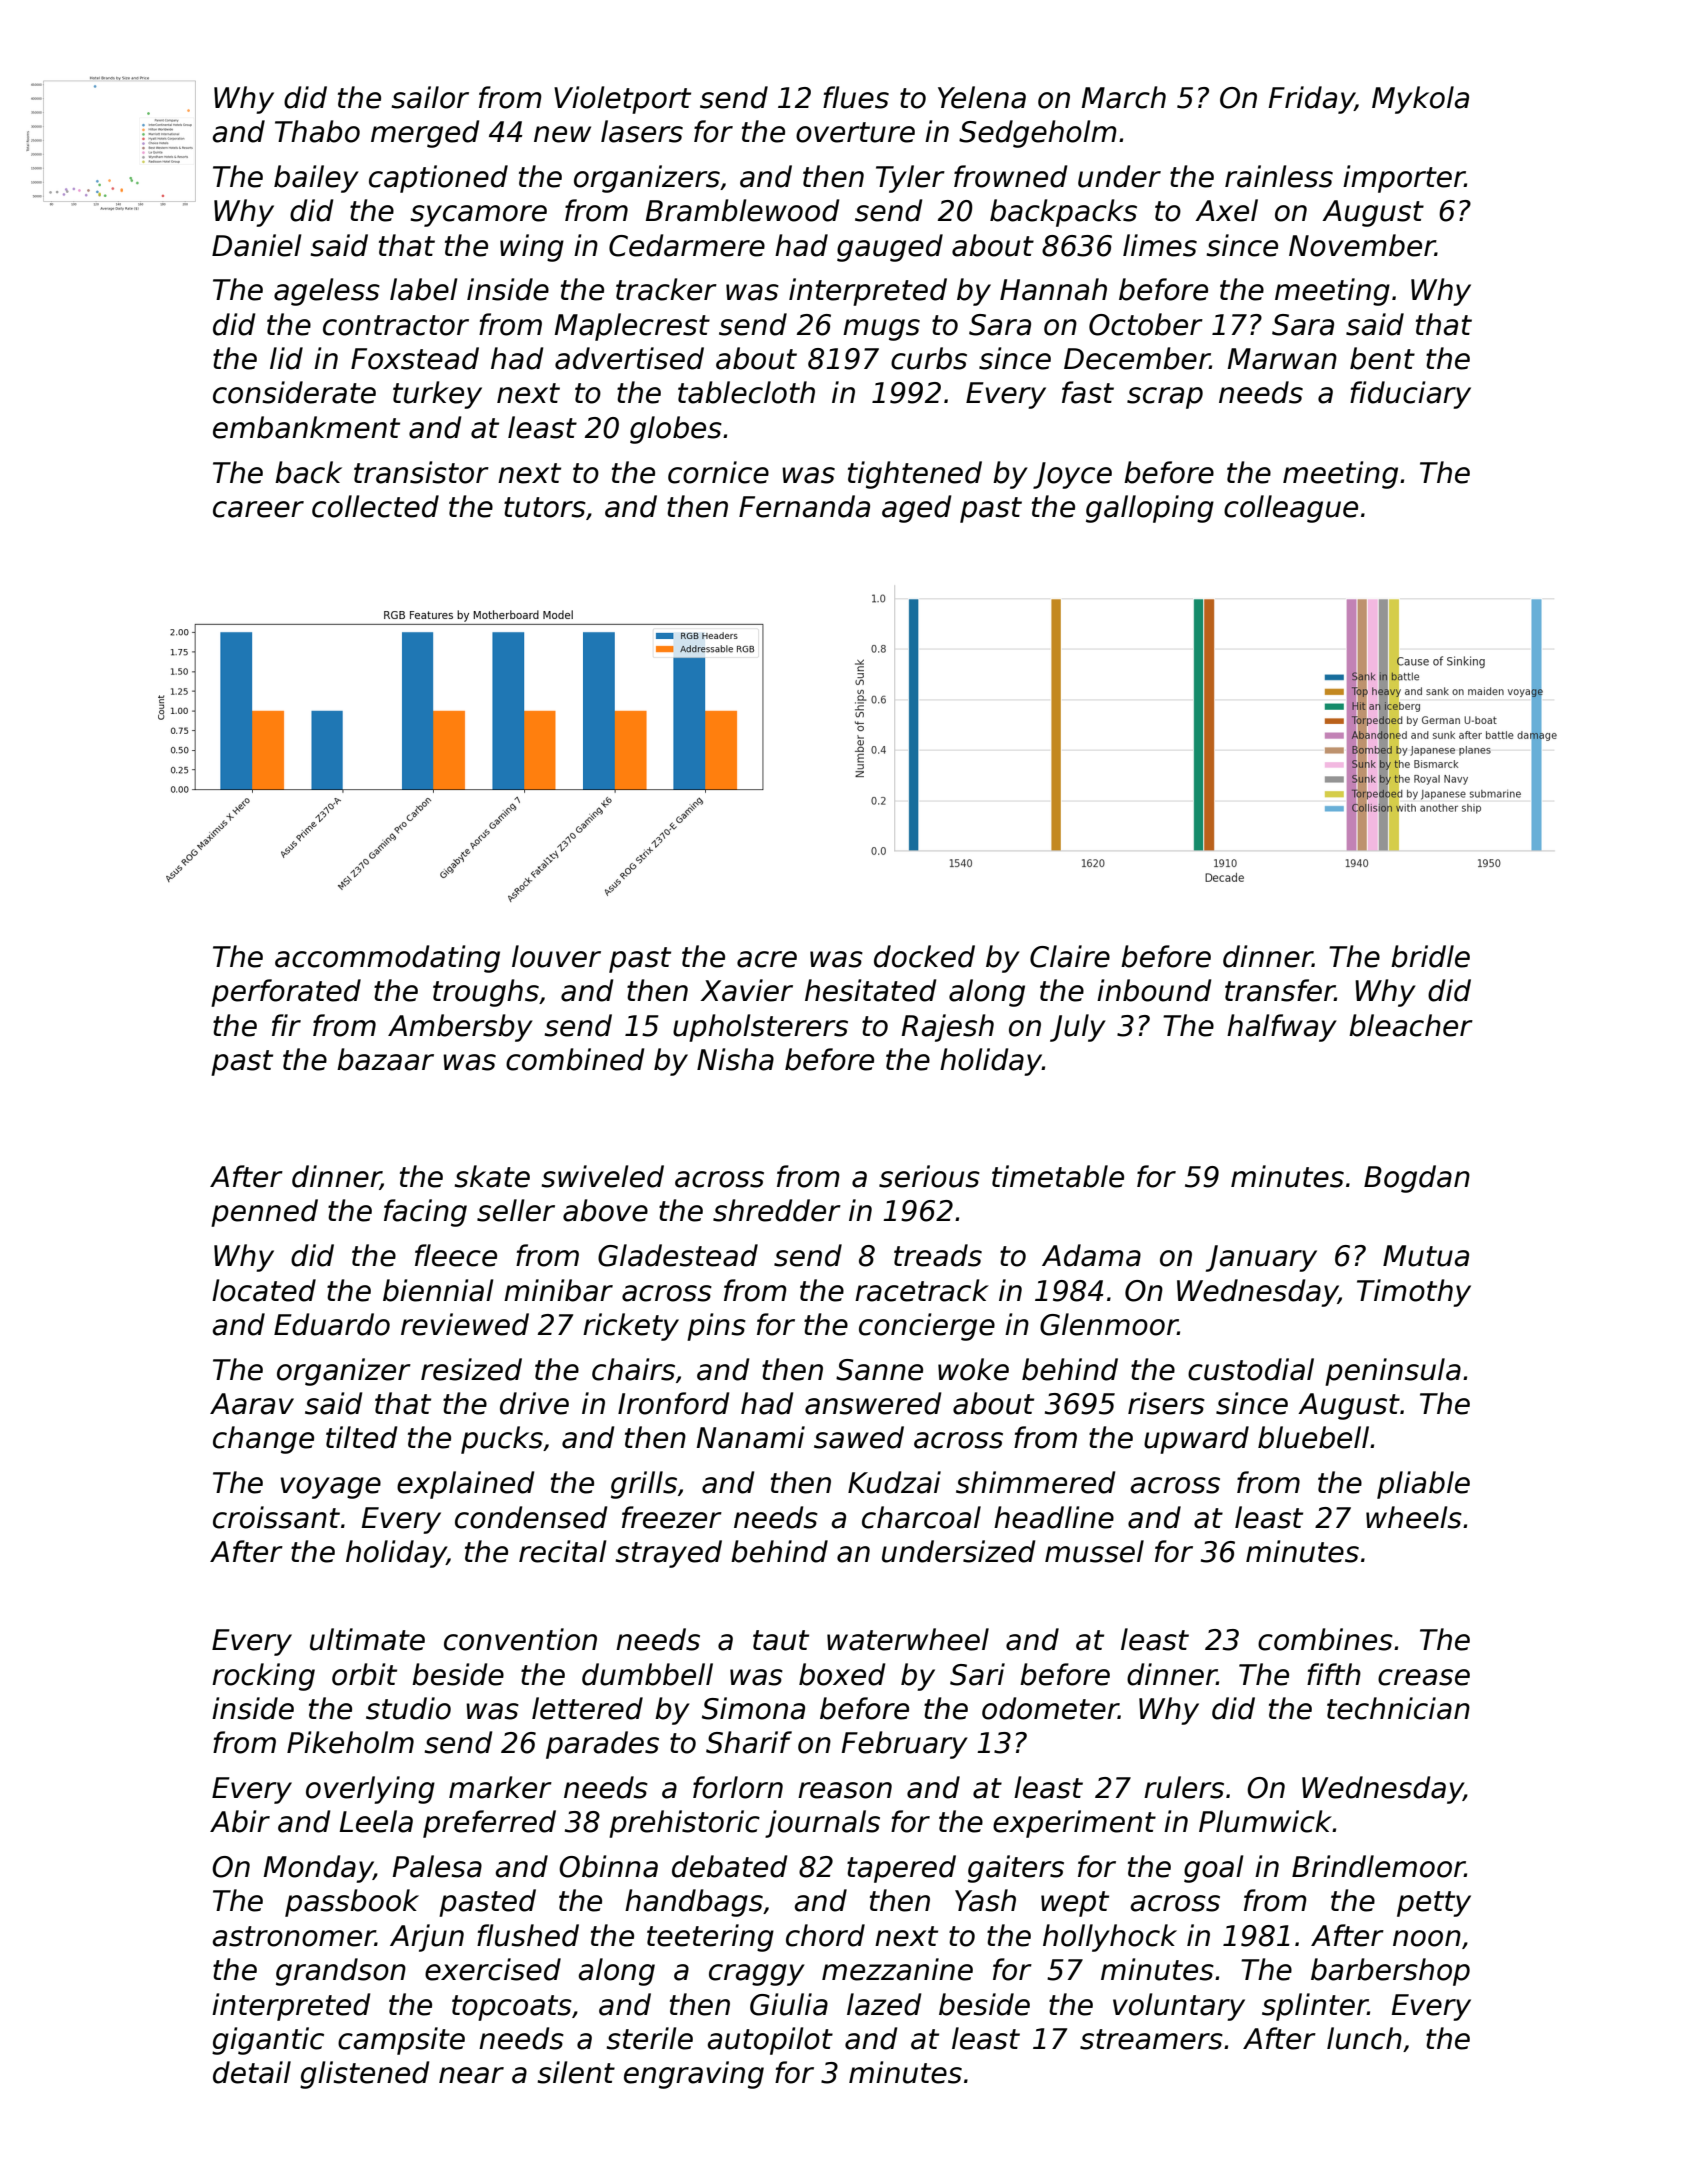 This screenshot has width=1683, height=2178. Describe the element at coordinates (1430, 956) in the screenshot. I see `bridle` at that location.
